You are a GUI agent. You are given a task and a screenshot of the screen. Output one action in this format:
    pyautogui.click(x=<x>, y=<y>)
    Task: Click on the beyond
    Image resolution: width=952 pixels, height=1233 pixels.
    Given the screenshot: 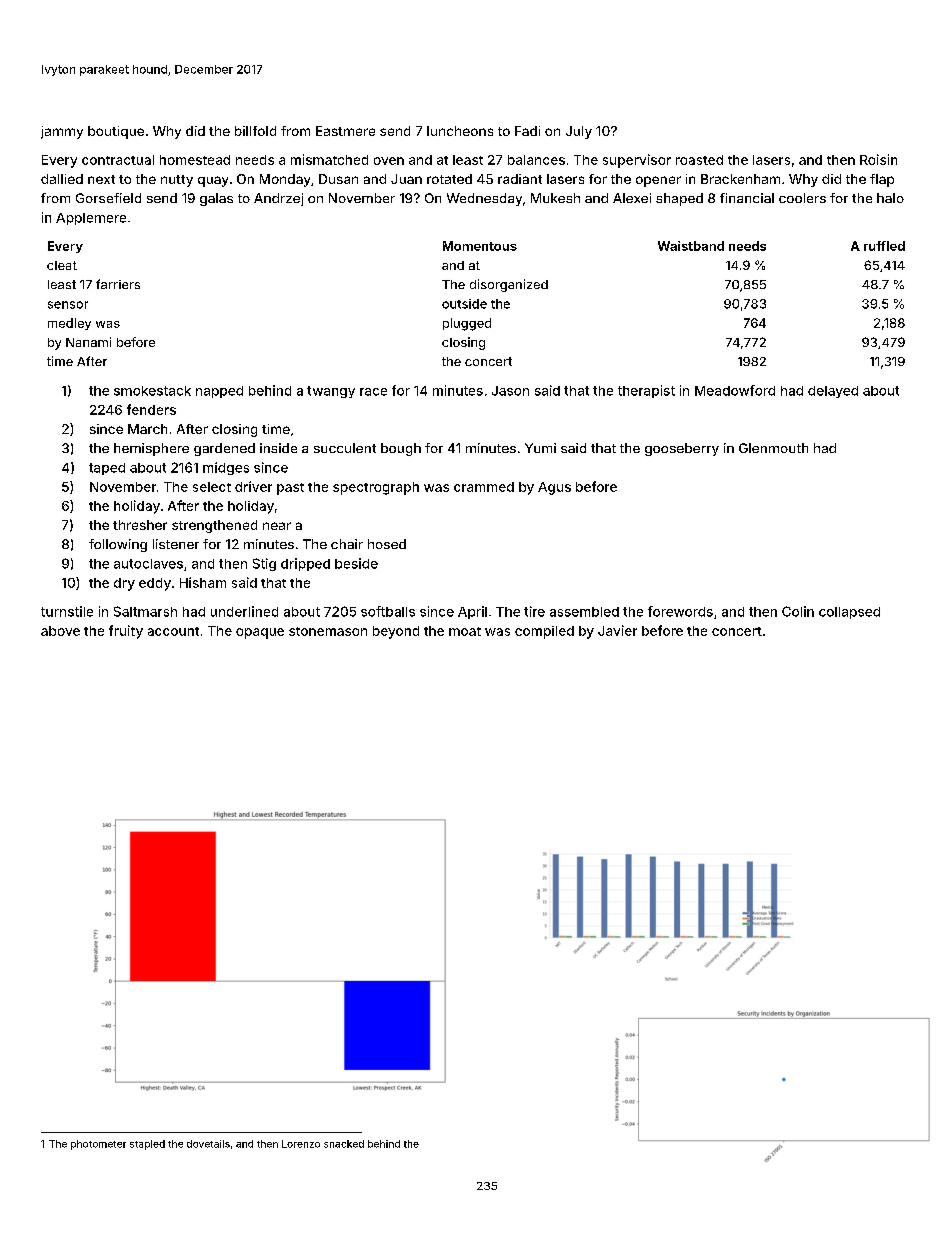 What is the action you would take?
    pyautogui.click(x=396, y=632)
